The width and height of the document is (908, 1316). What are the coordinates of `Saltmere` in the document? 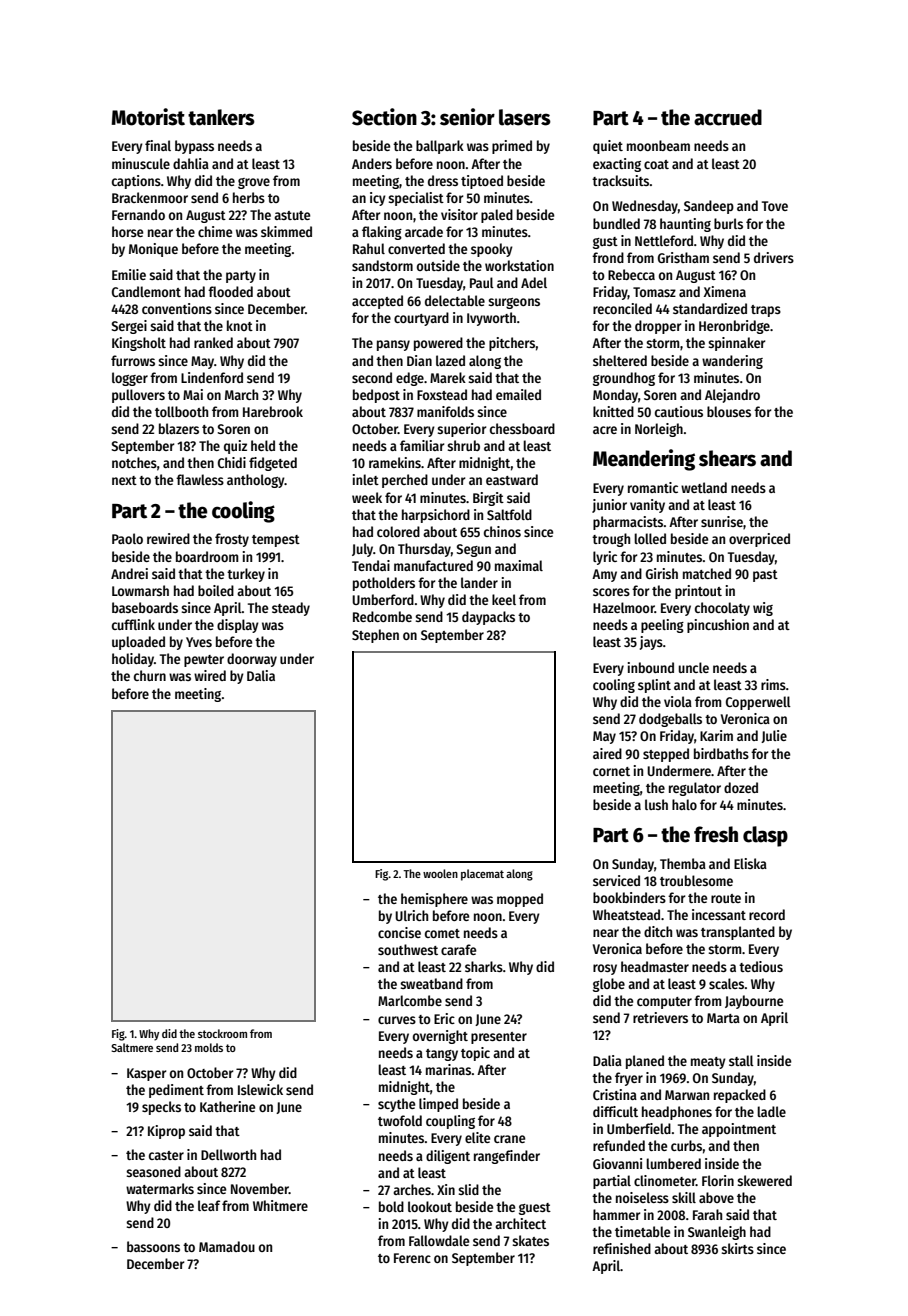 It's located at (132, 1047).
